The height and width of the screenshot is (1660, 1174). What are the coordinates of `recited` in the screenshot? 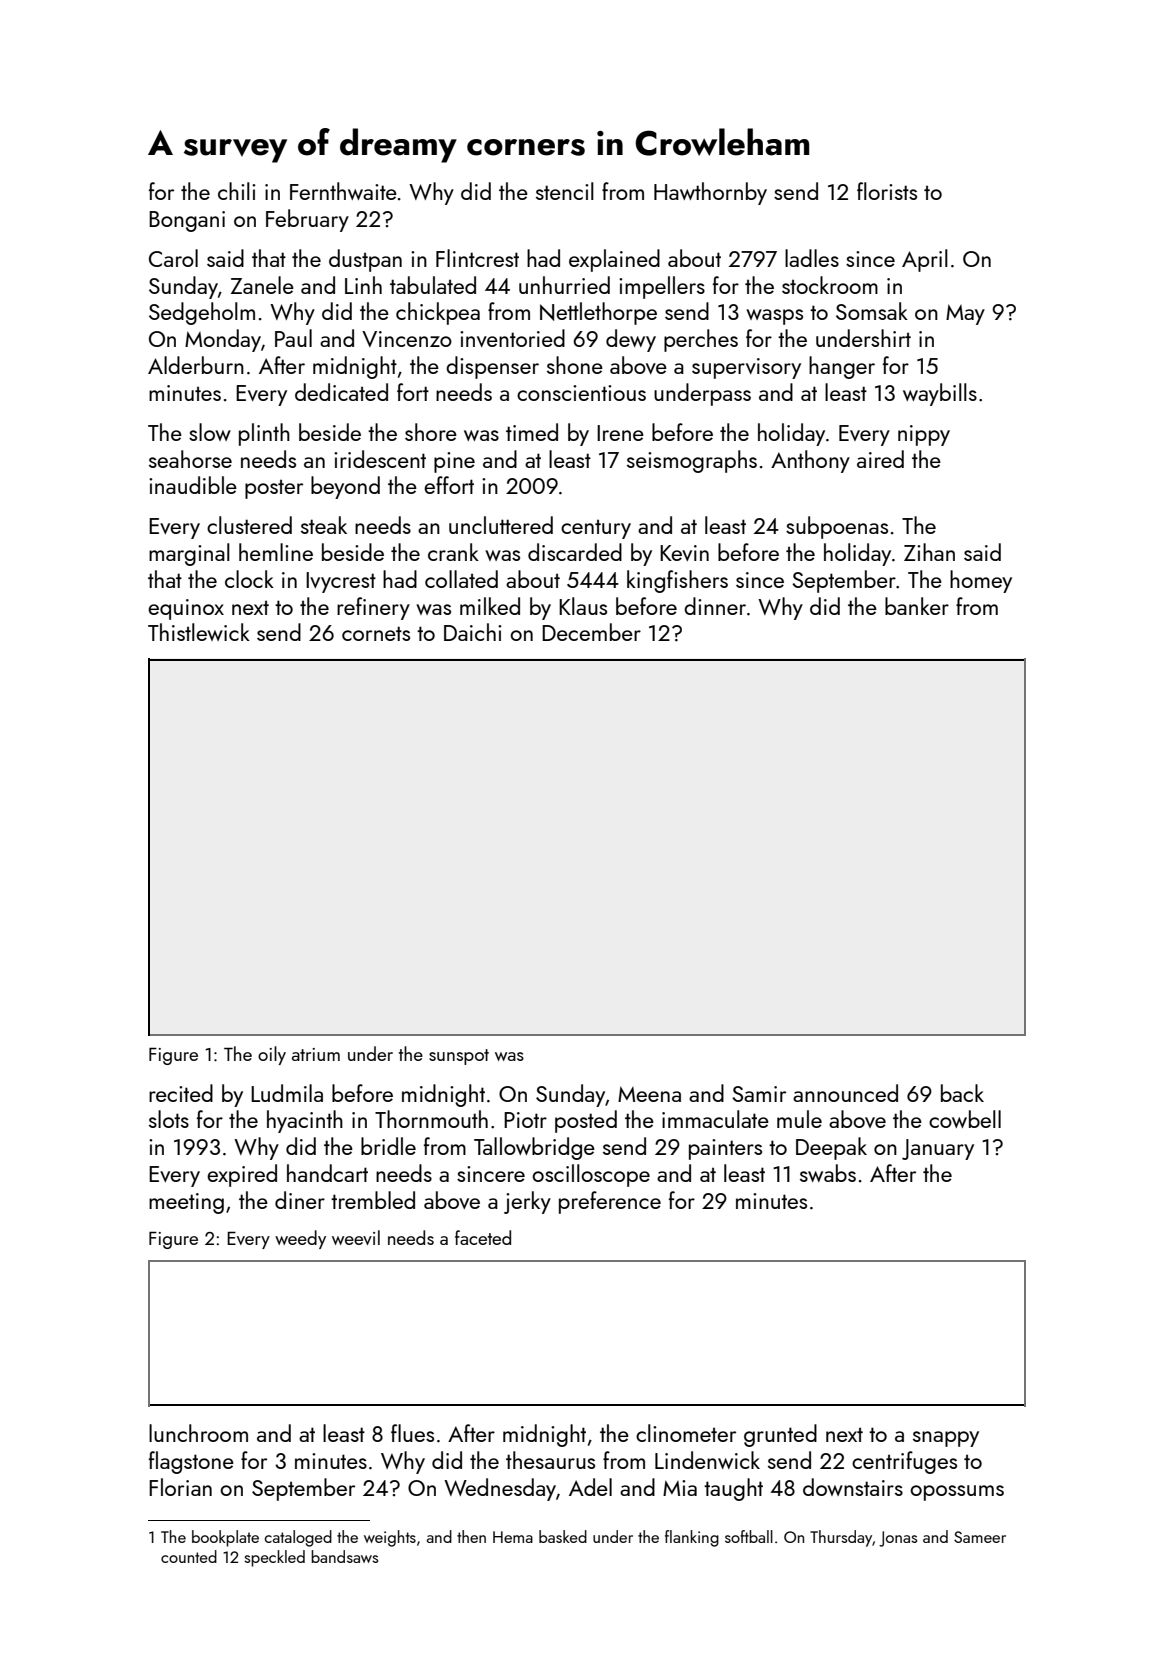 It's located at (181, 1093).
